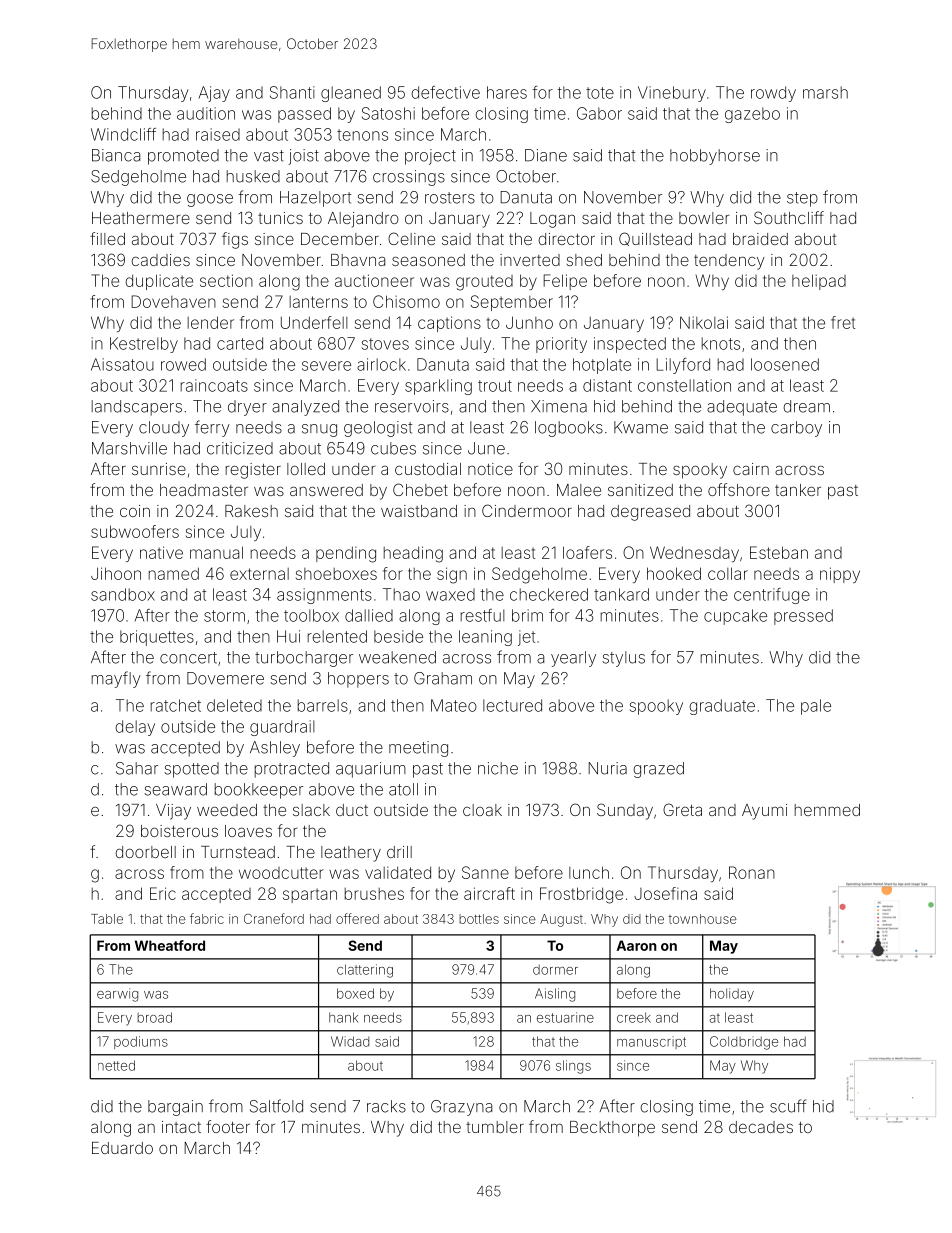 The height and width of the document is (1233, 952). I want to click on Jihoon, so click(116, 573).
